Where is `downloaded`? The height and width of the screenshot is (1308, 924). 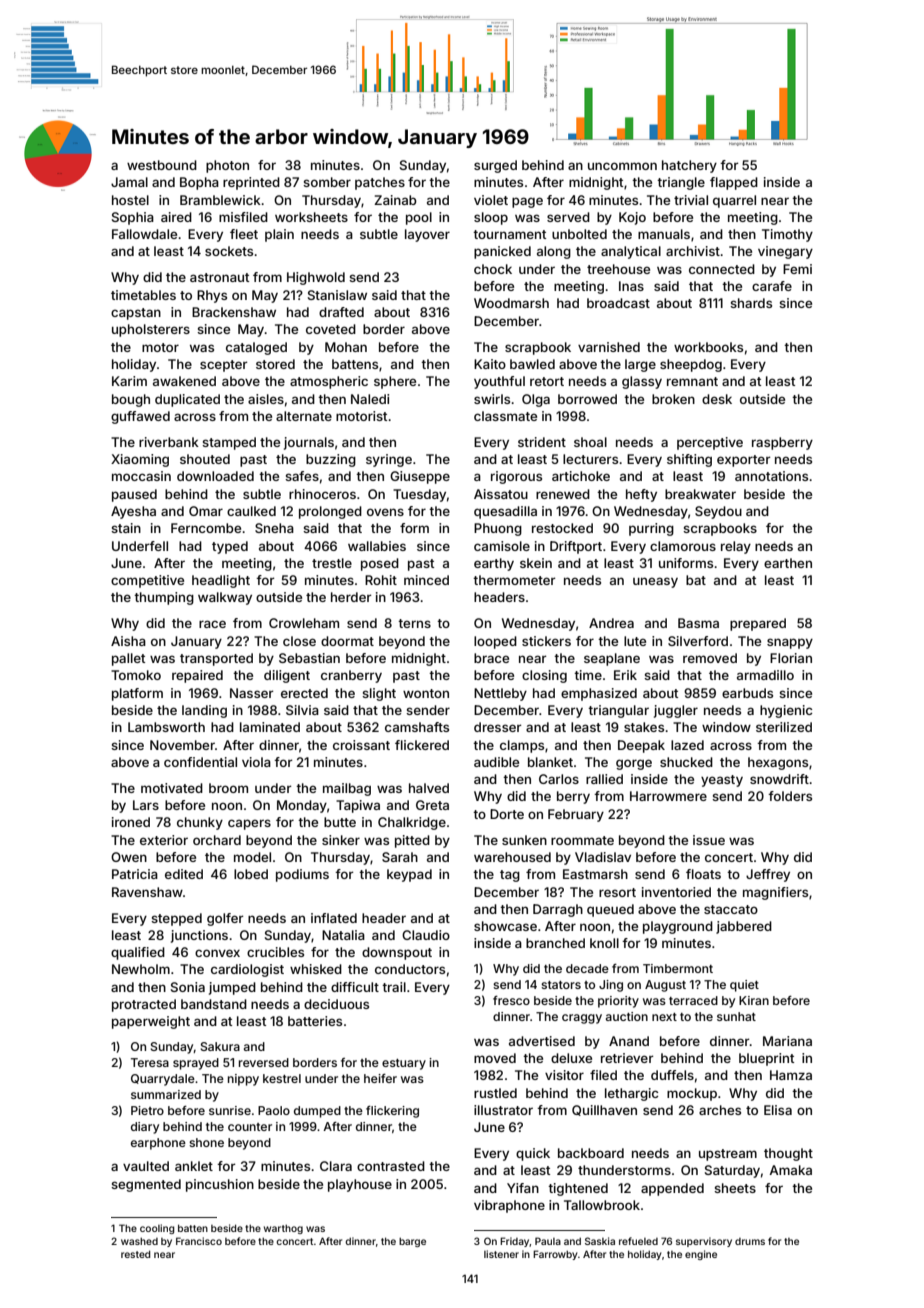
downloaded is located at coordinates (215, 476).
